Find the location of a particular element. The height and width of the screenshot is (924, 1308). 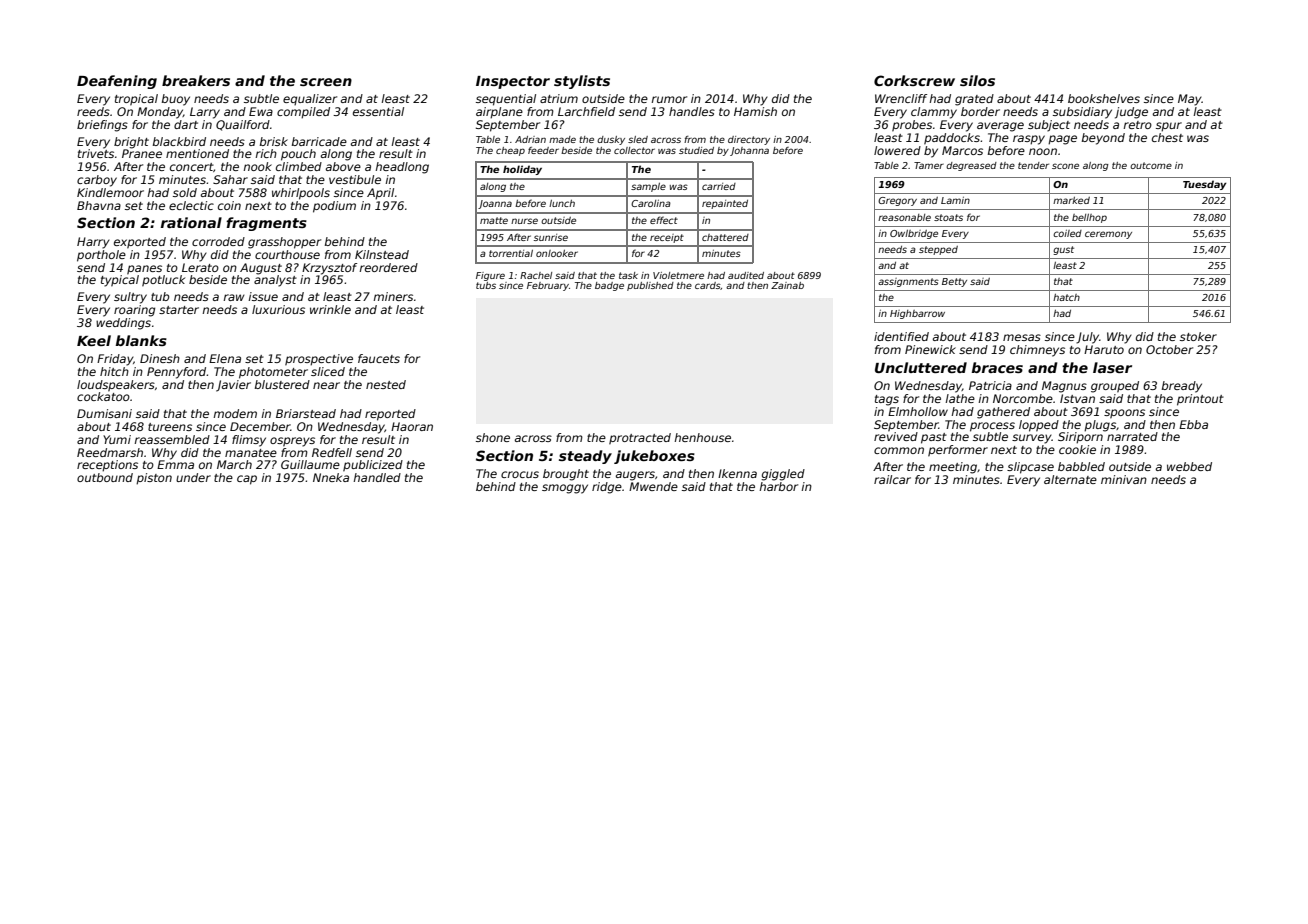

stepped is located at coordinates (938, 250).
